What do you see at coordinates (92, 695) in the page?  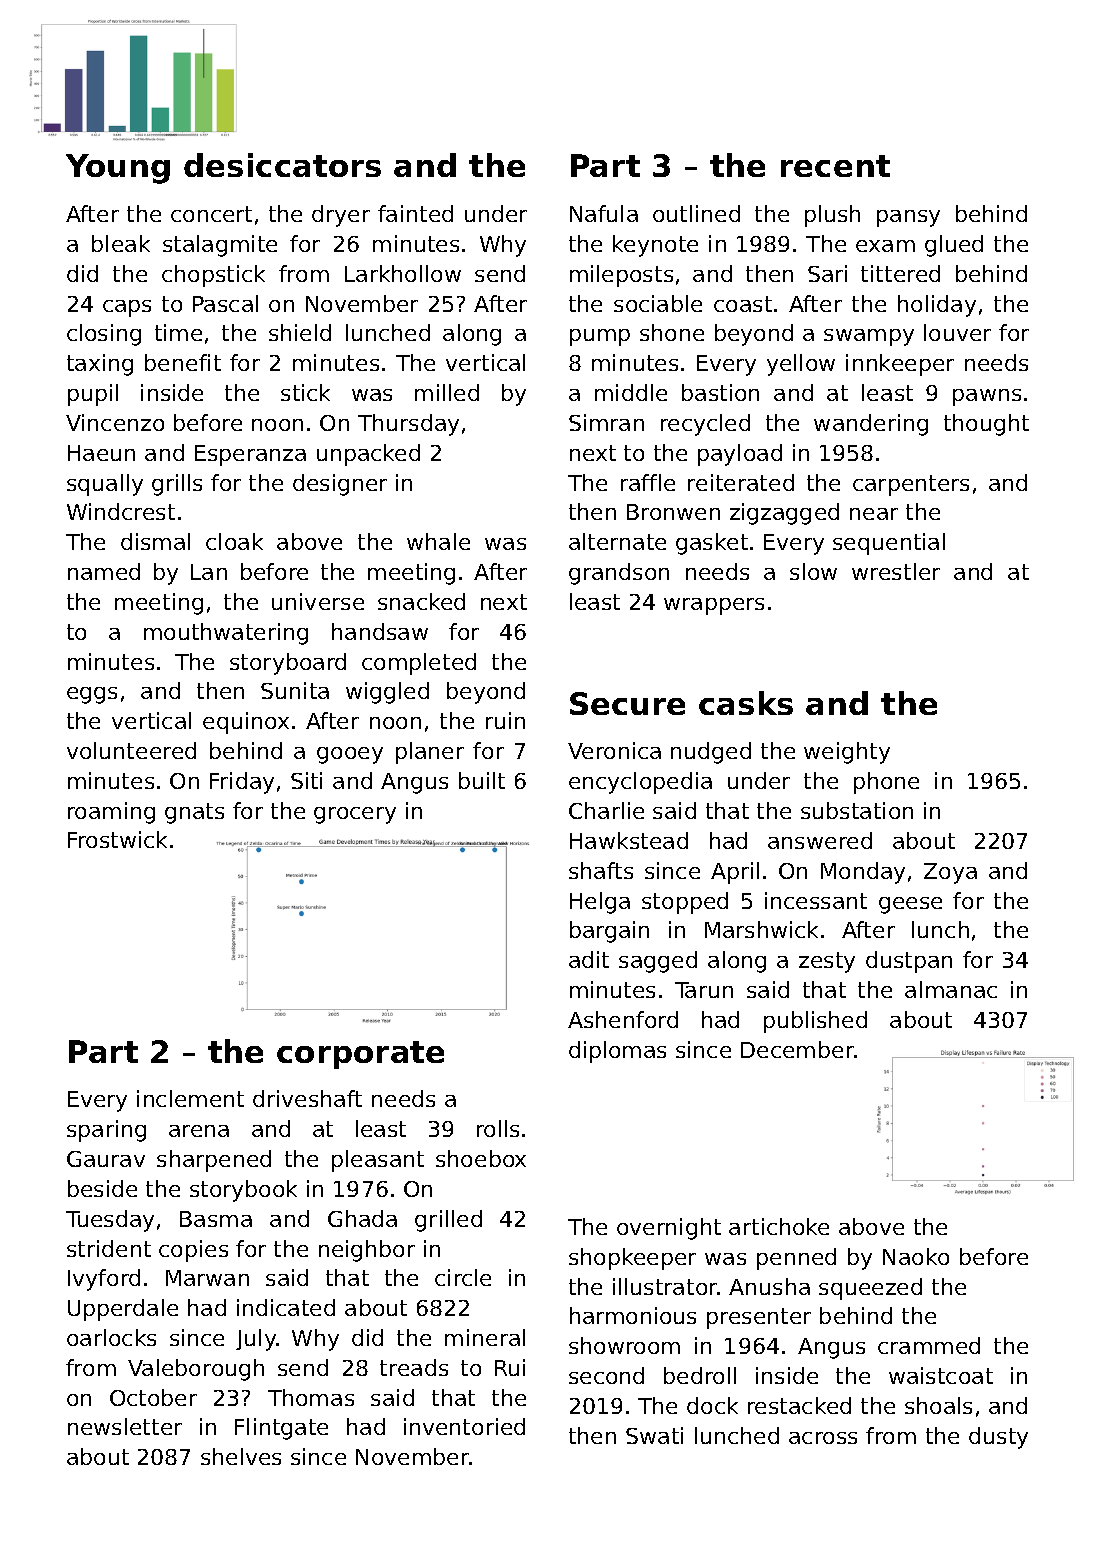 I see `eggs` at bounding box center [92, 695].
